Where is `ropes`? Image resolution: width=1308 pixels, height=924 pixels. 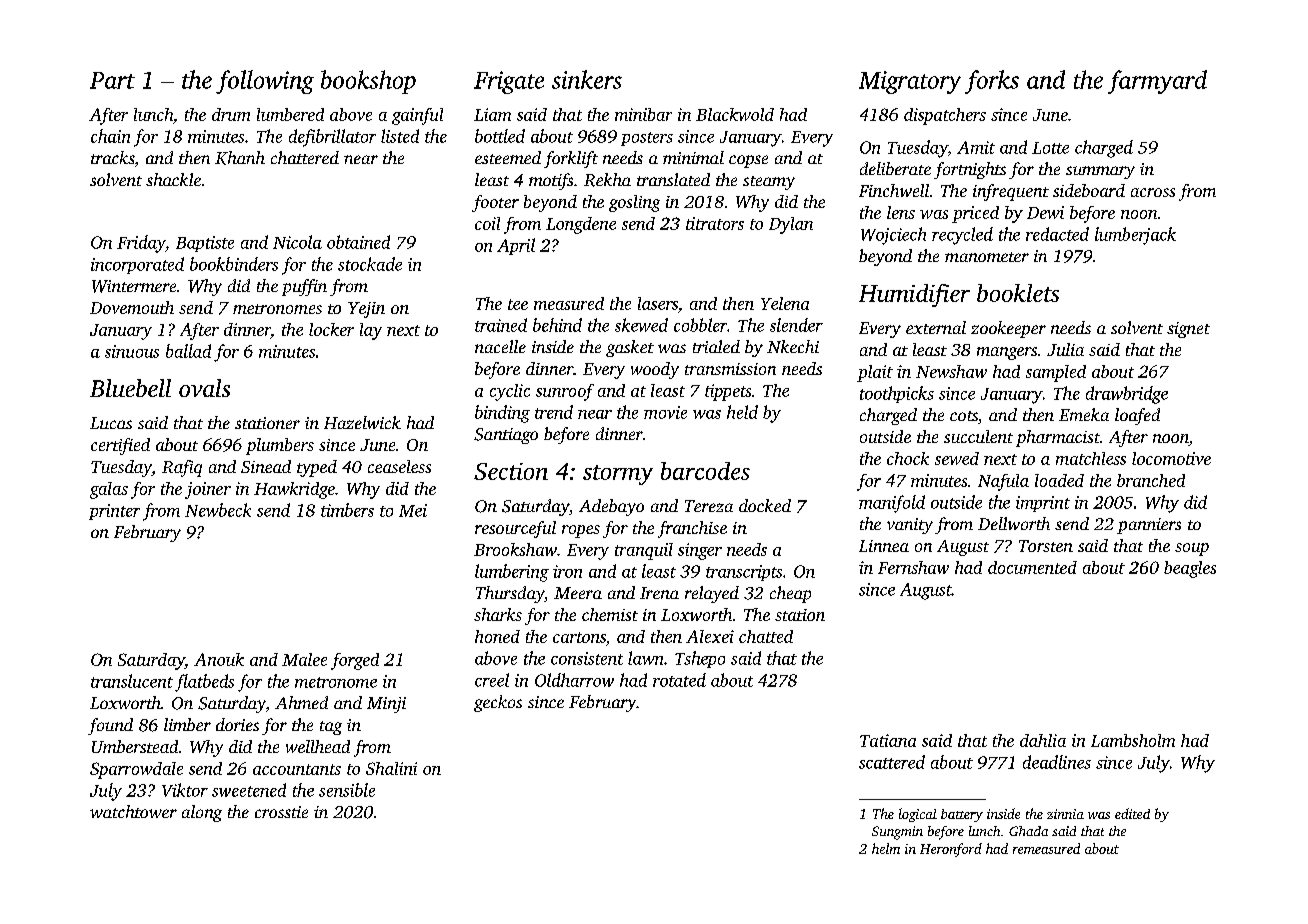
ropes is located at coordinates (581, 531).
